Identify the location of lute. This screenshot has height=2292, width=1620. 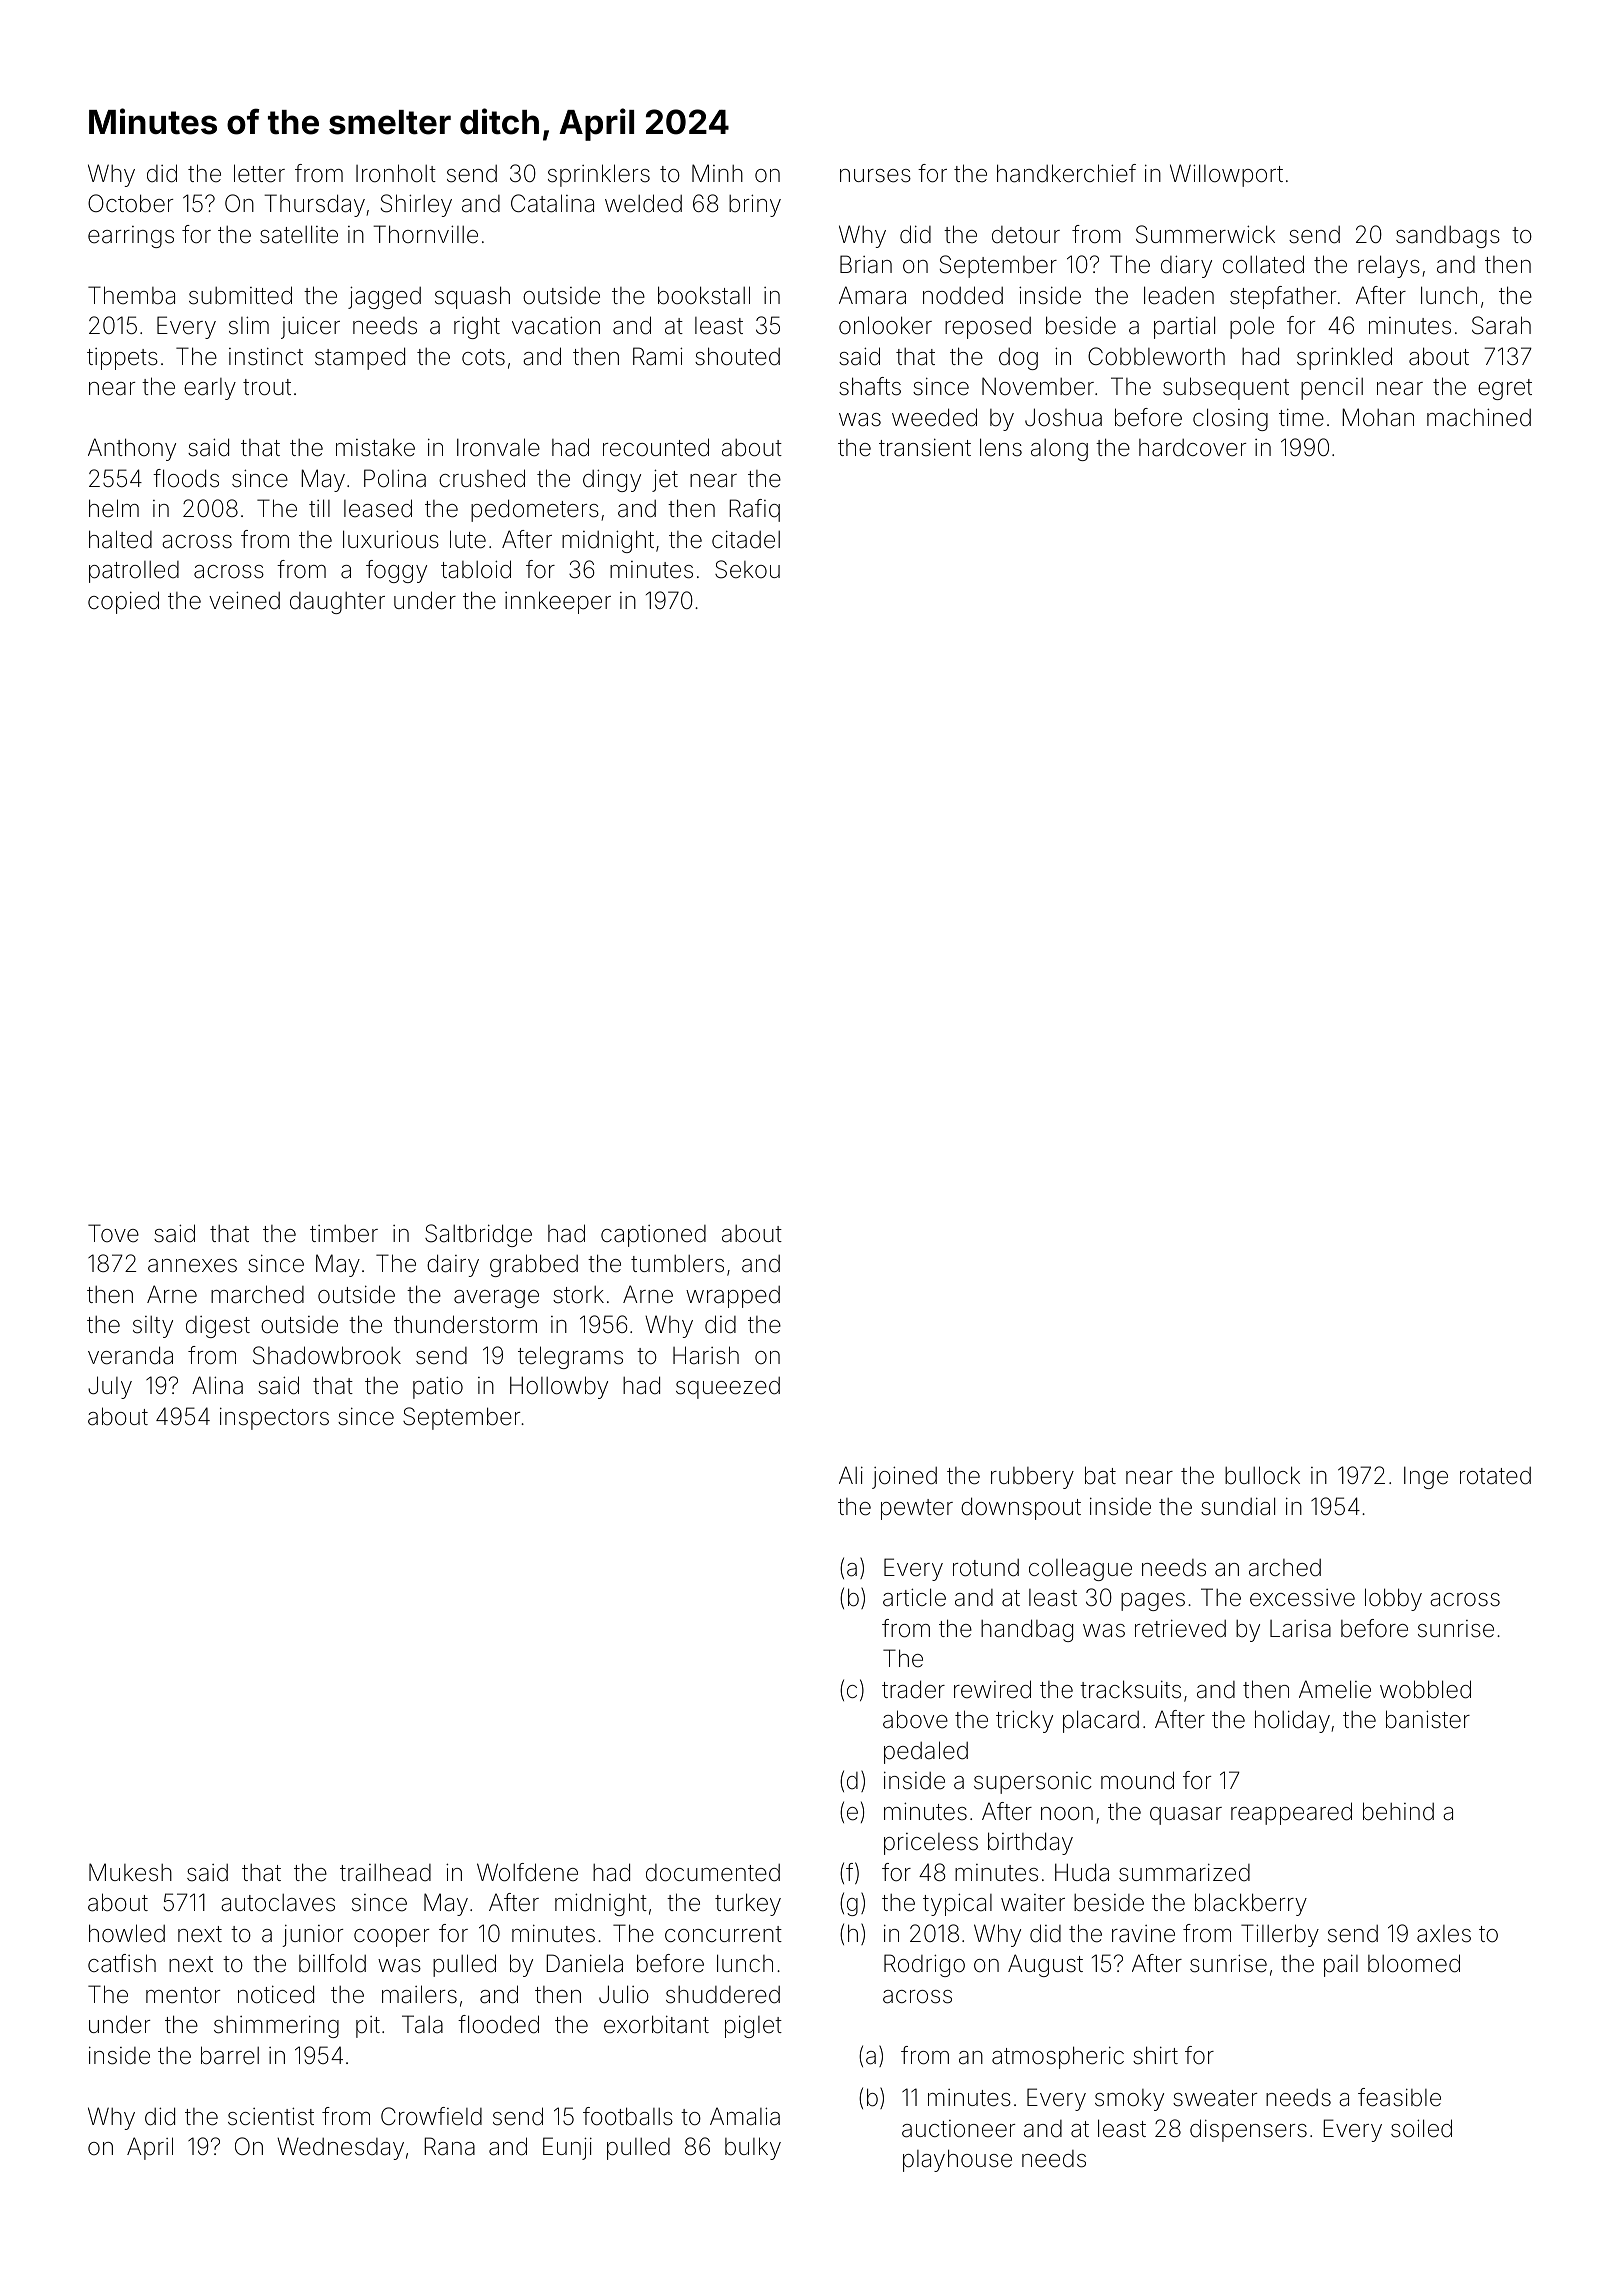
(468, 539).
